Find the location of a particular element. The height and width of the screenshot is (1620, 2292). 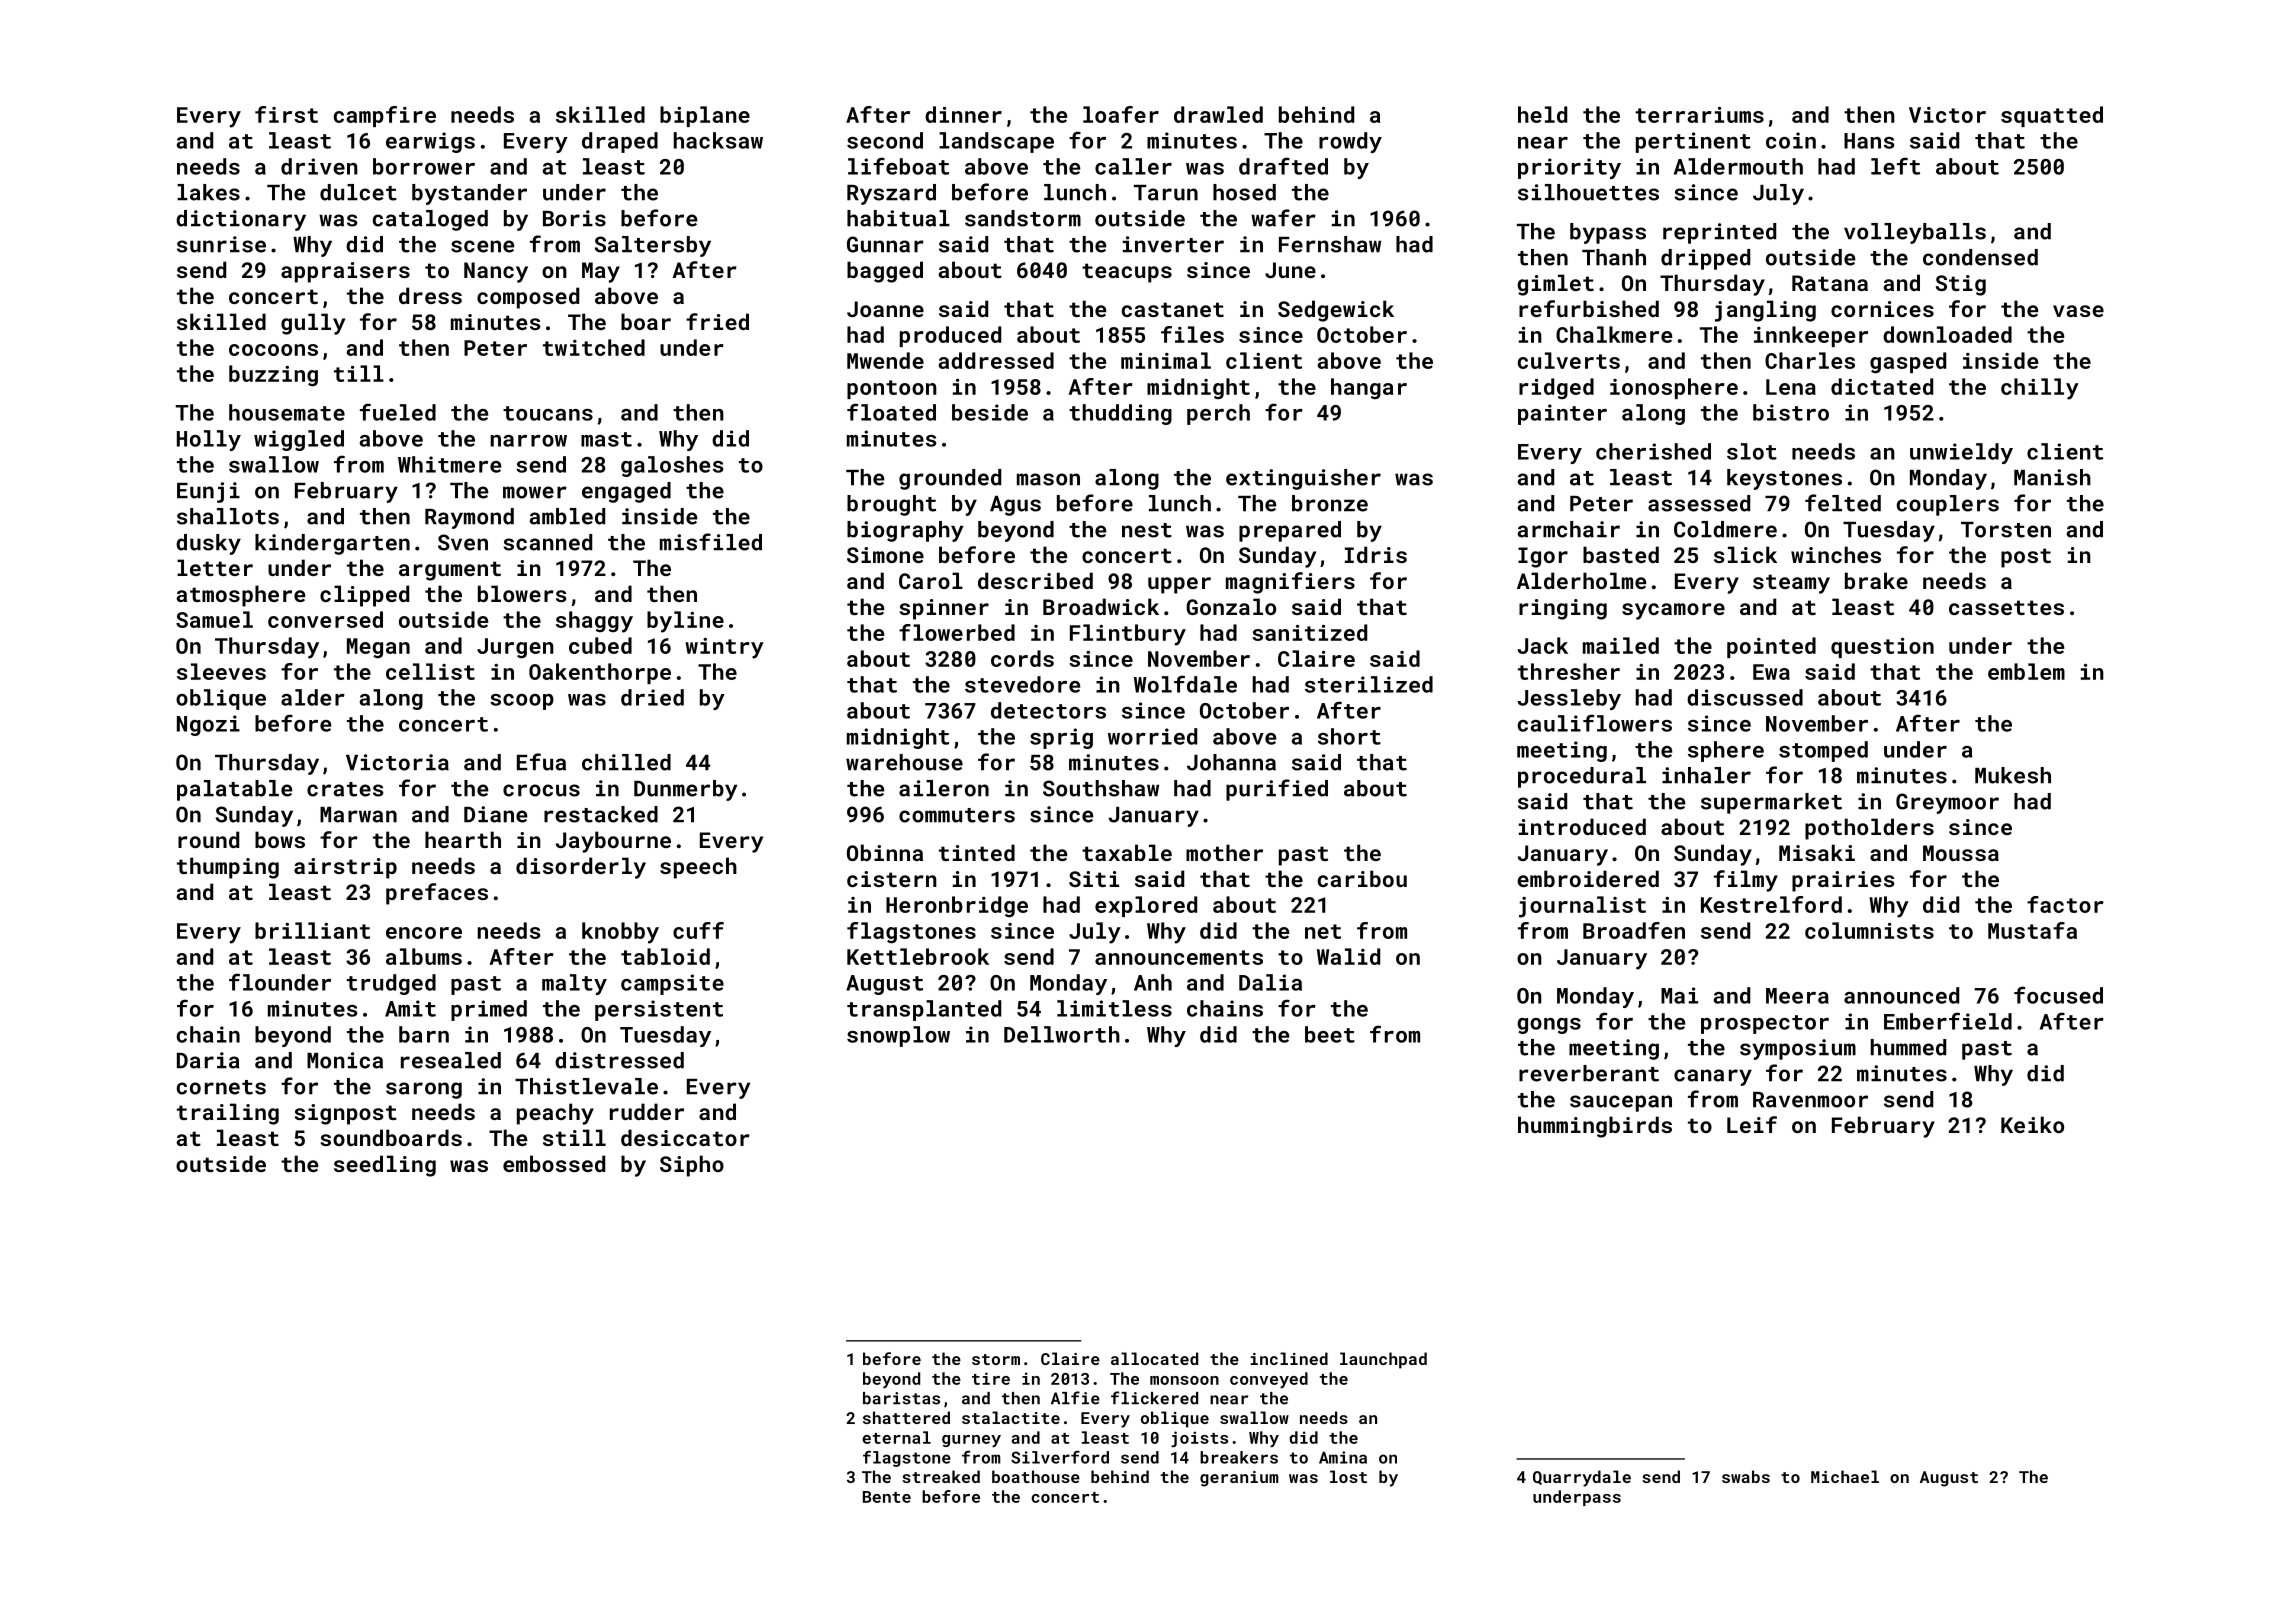

short is located at coordinates (1349, 736).
